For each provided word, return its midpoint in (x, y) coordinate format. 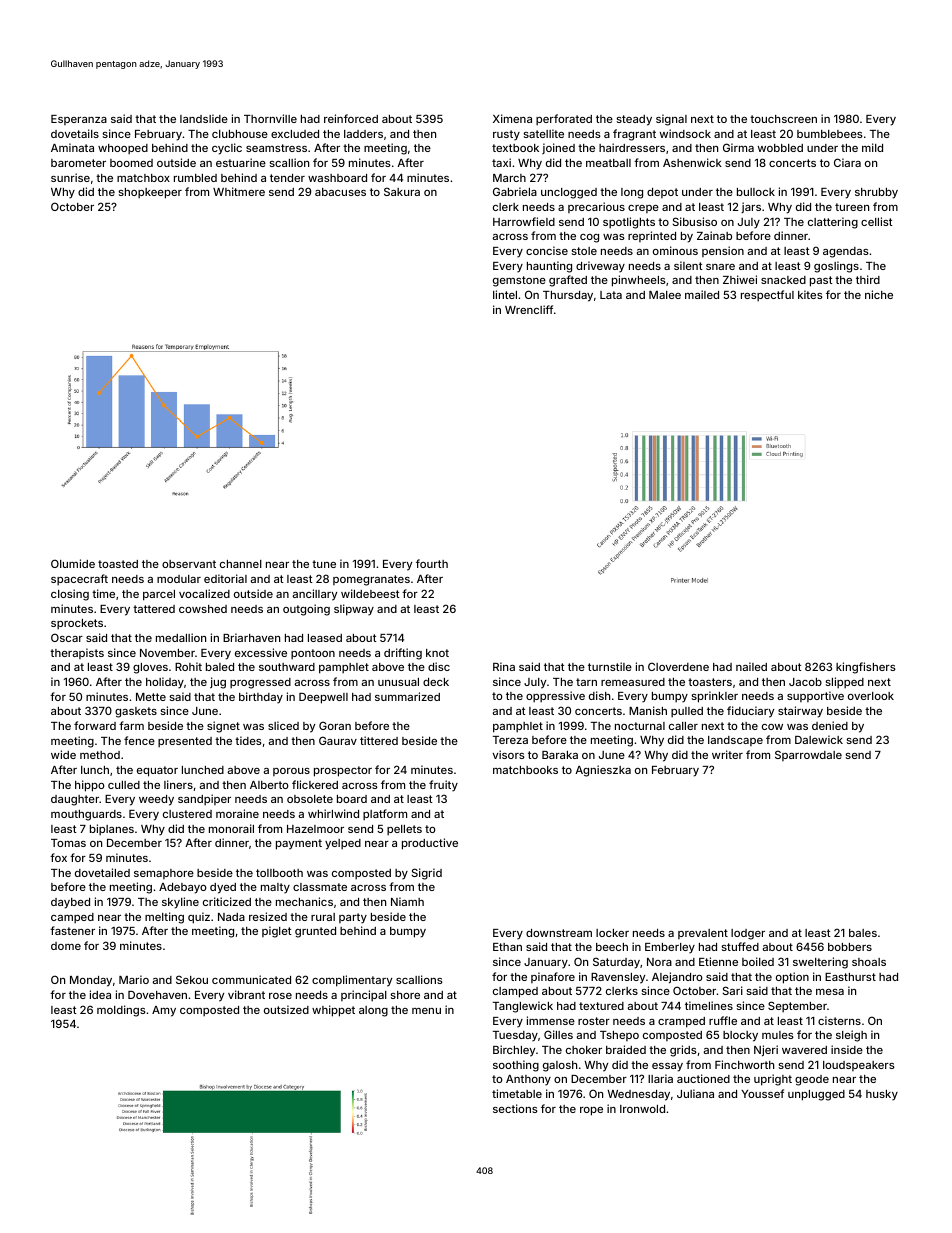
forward (95, 725)
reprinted (652, 236)
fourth (432, 563)
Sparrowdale (808, 755)
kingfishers (866, 668)
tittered (379, 740)
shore (405, 995)
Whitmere (239, 191)
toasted (118, 564)
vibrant (246, 994)
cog (589, 238)
